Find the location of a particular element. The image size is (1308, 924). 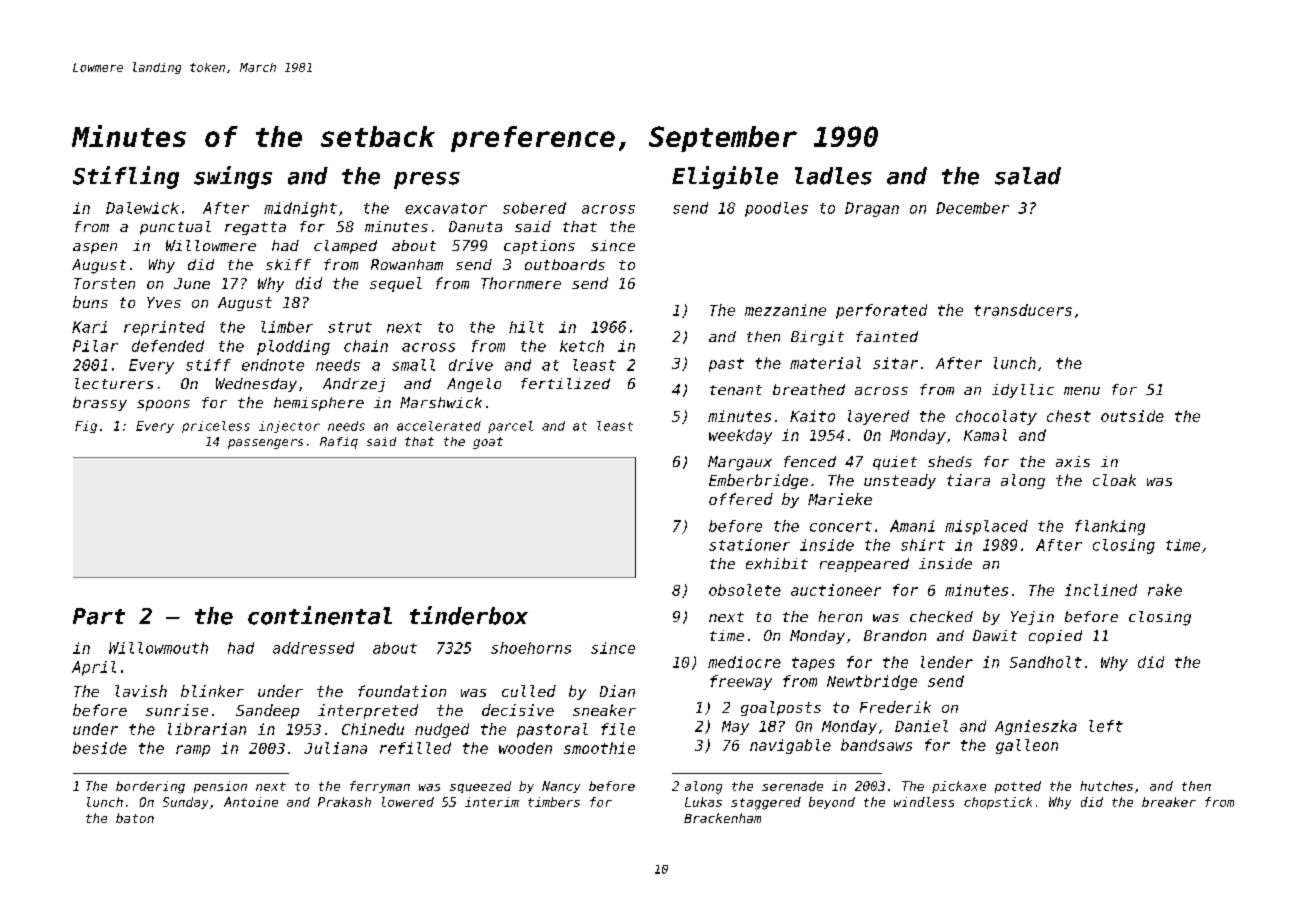

continental is located at coordinates (320, 615).
